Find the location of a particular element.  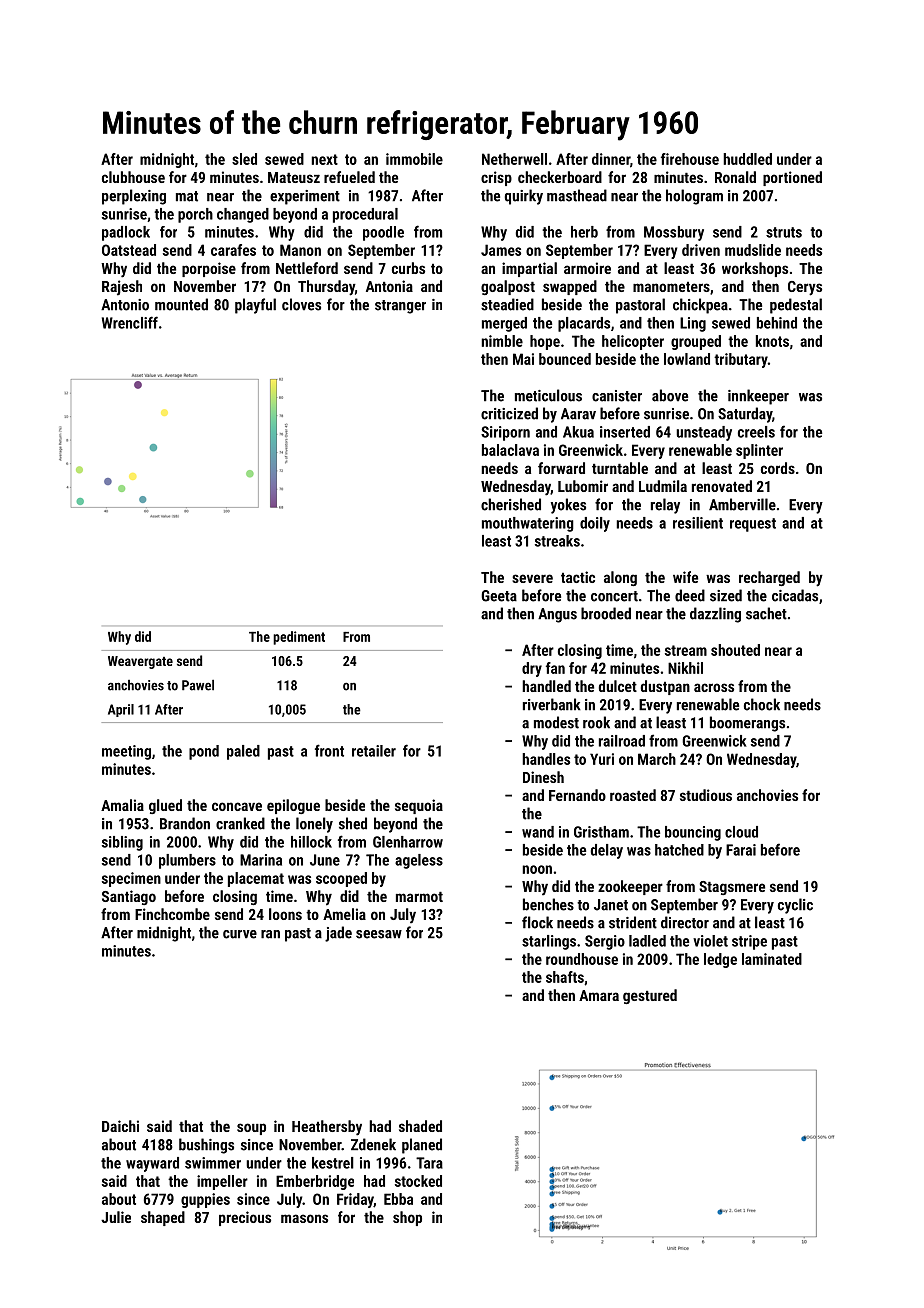

sled is located at coordinates (244, 159).
